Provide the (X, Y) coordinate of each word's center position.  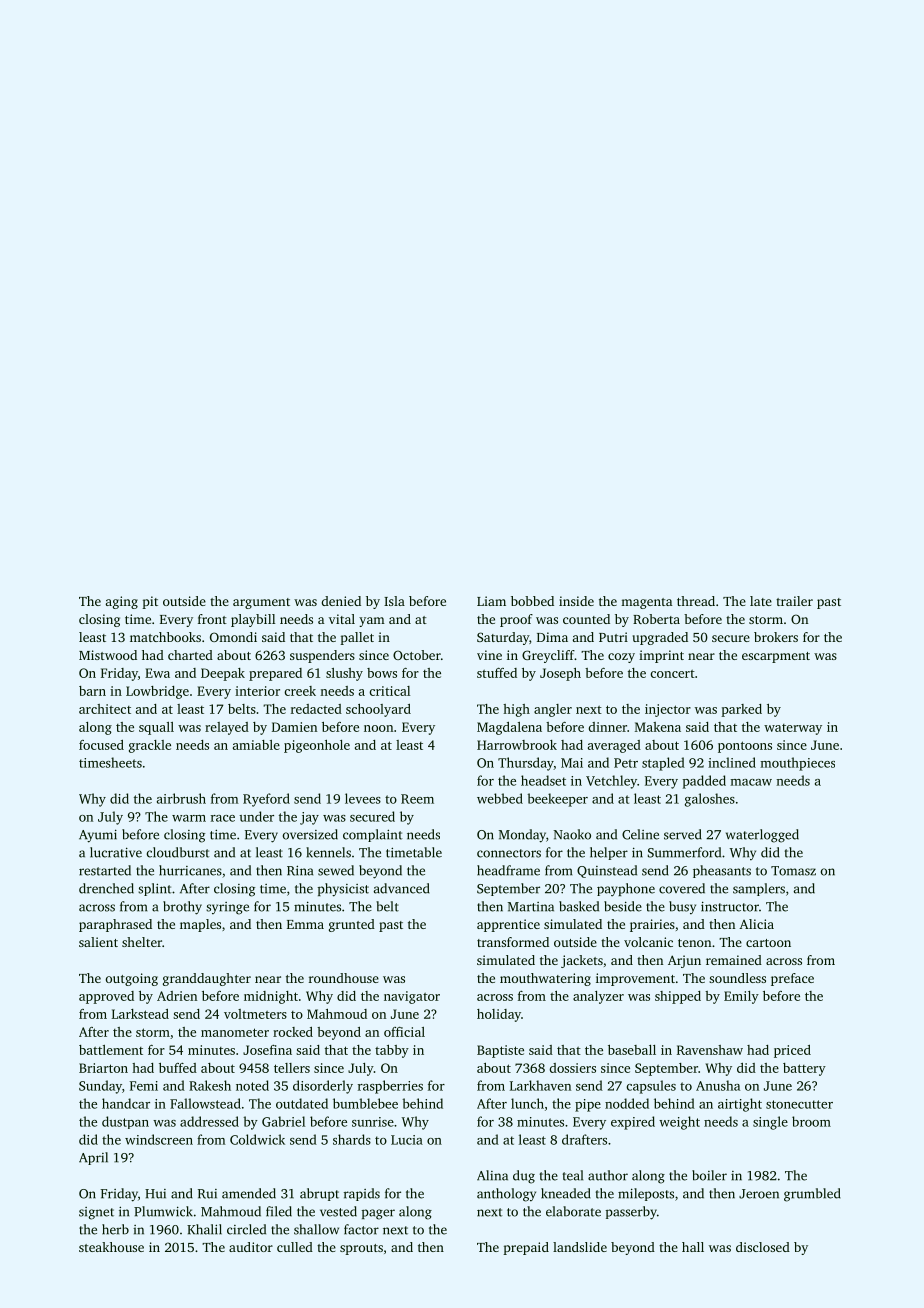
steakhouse (111, 1247)
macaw (751, 782)
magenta (646, 603)
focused (101, 745)
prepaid (526, 1248)
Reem (417, 799)
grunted (352, 925)
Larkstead (140, 1014)
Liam (491, 601)
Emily (741, 997)
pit (150, 602)
